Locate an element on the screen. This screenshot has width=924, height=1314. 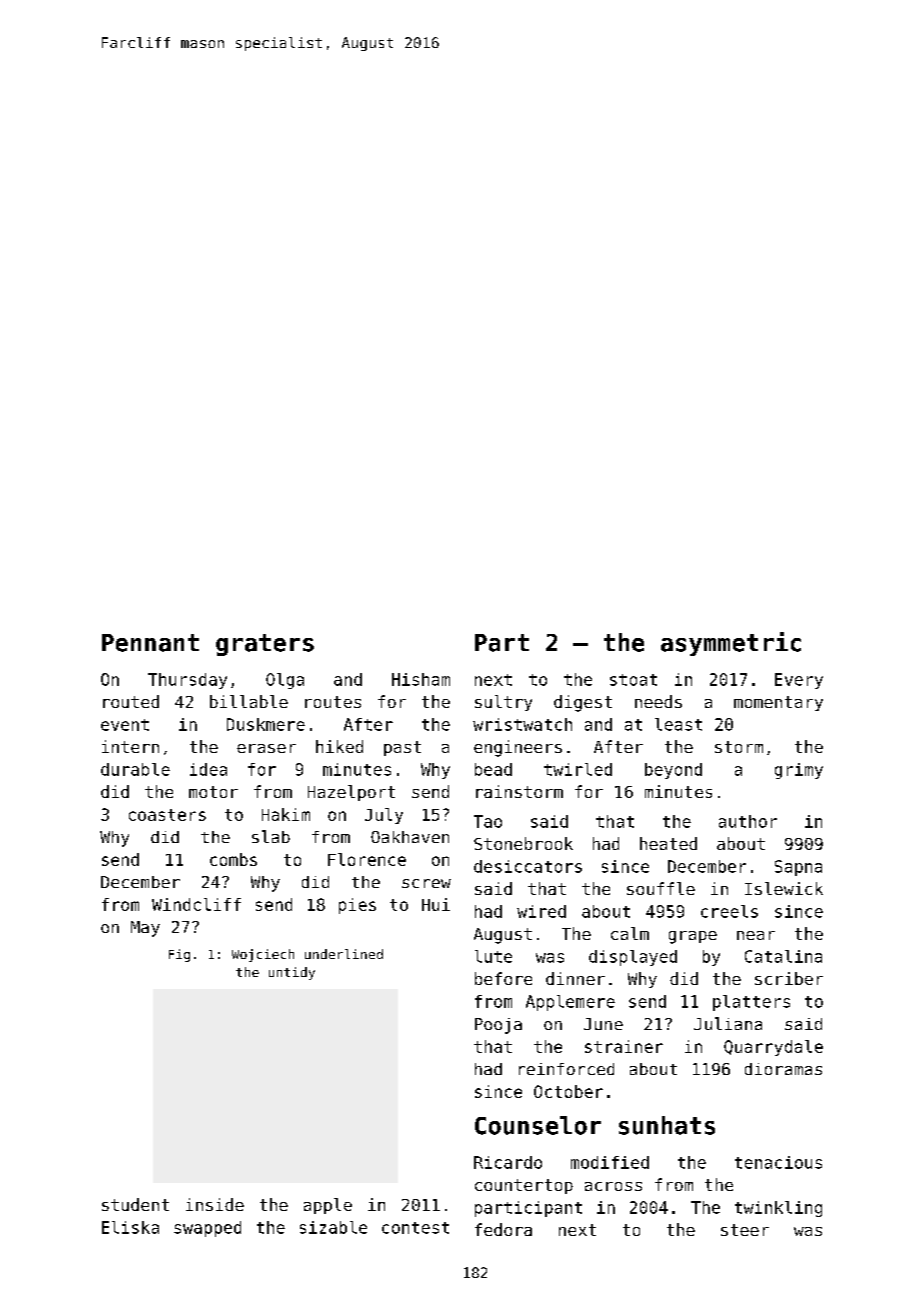
inside is located at coordinates (215, 1204).
